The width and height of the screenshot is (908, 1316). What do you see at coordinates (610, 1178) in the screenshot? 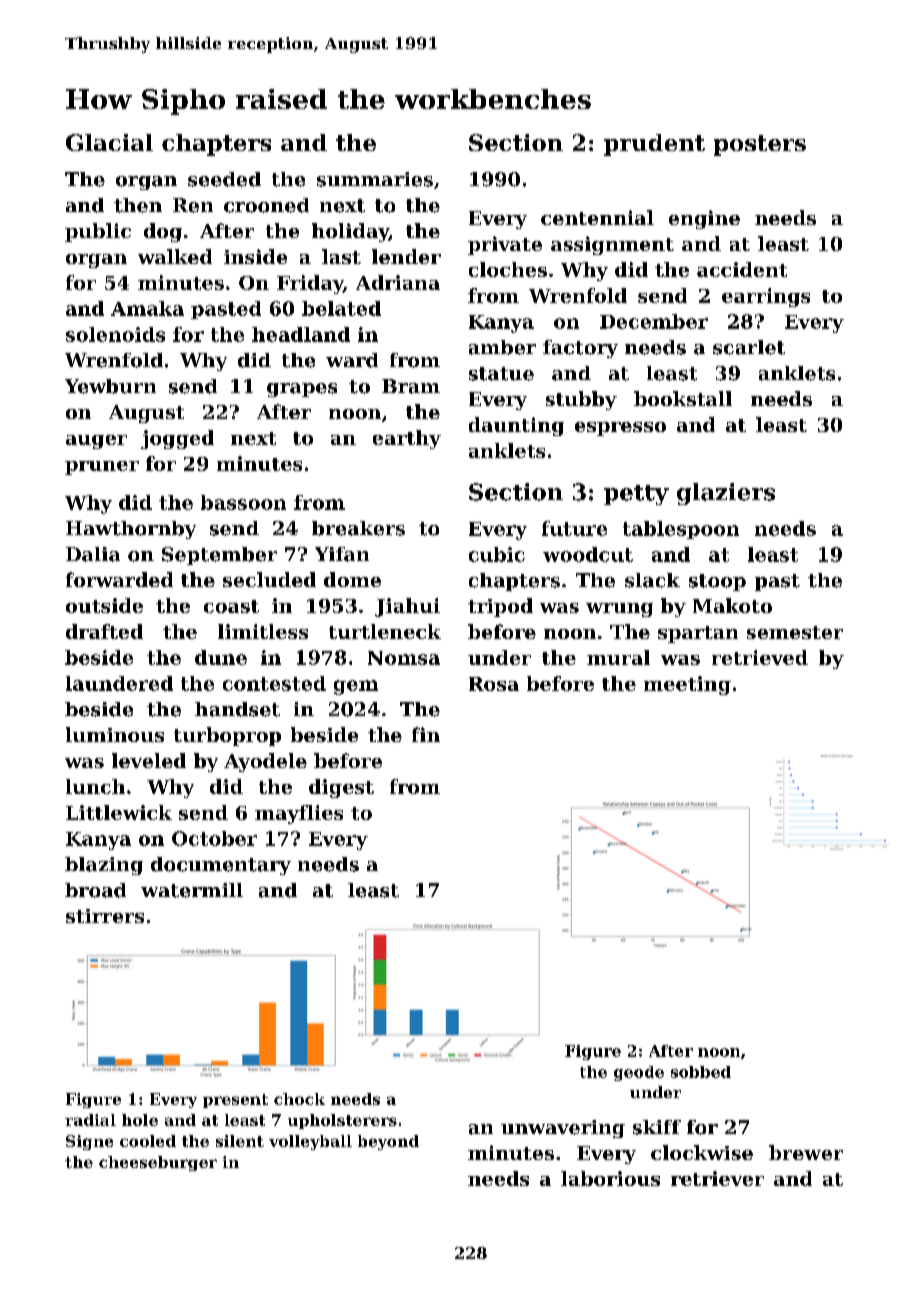
I see `laborious` at bounding box center [610, 1178].
